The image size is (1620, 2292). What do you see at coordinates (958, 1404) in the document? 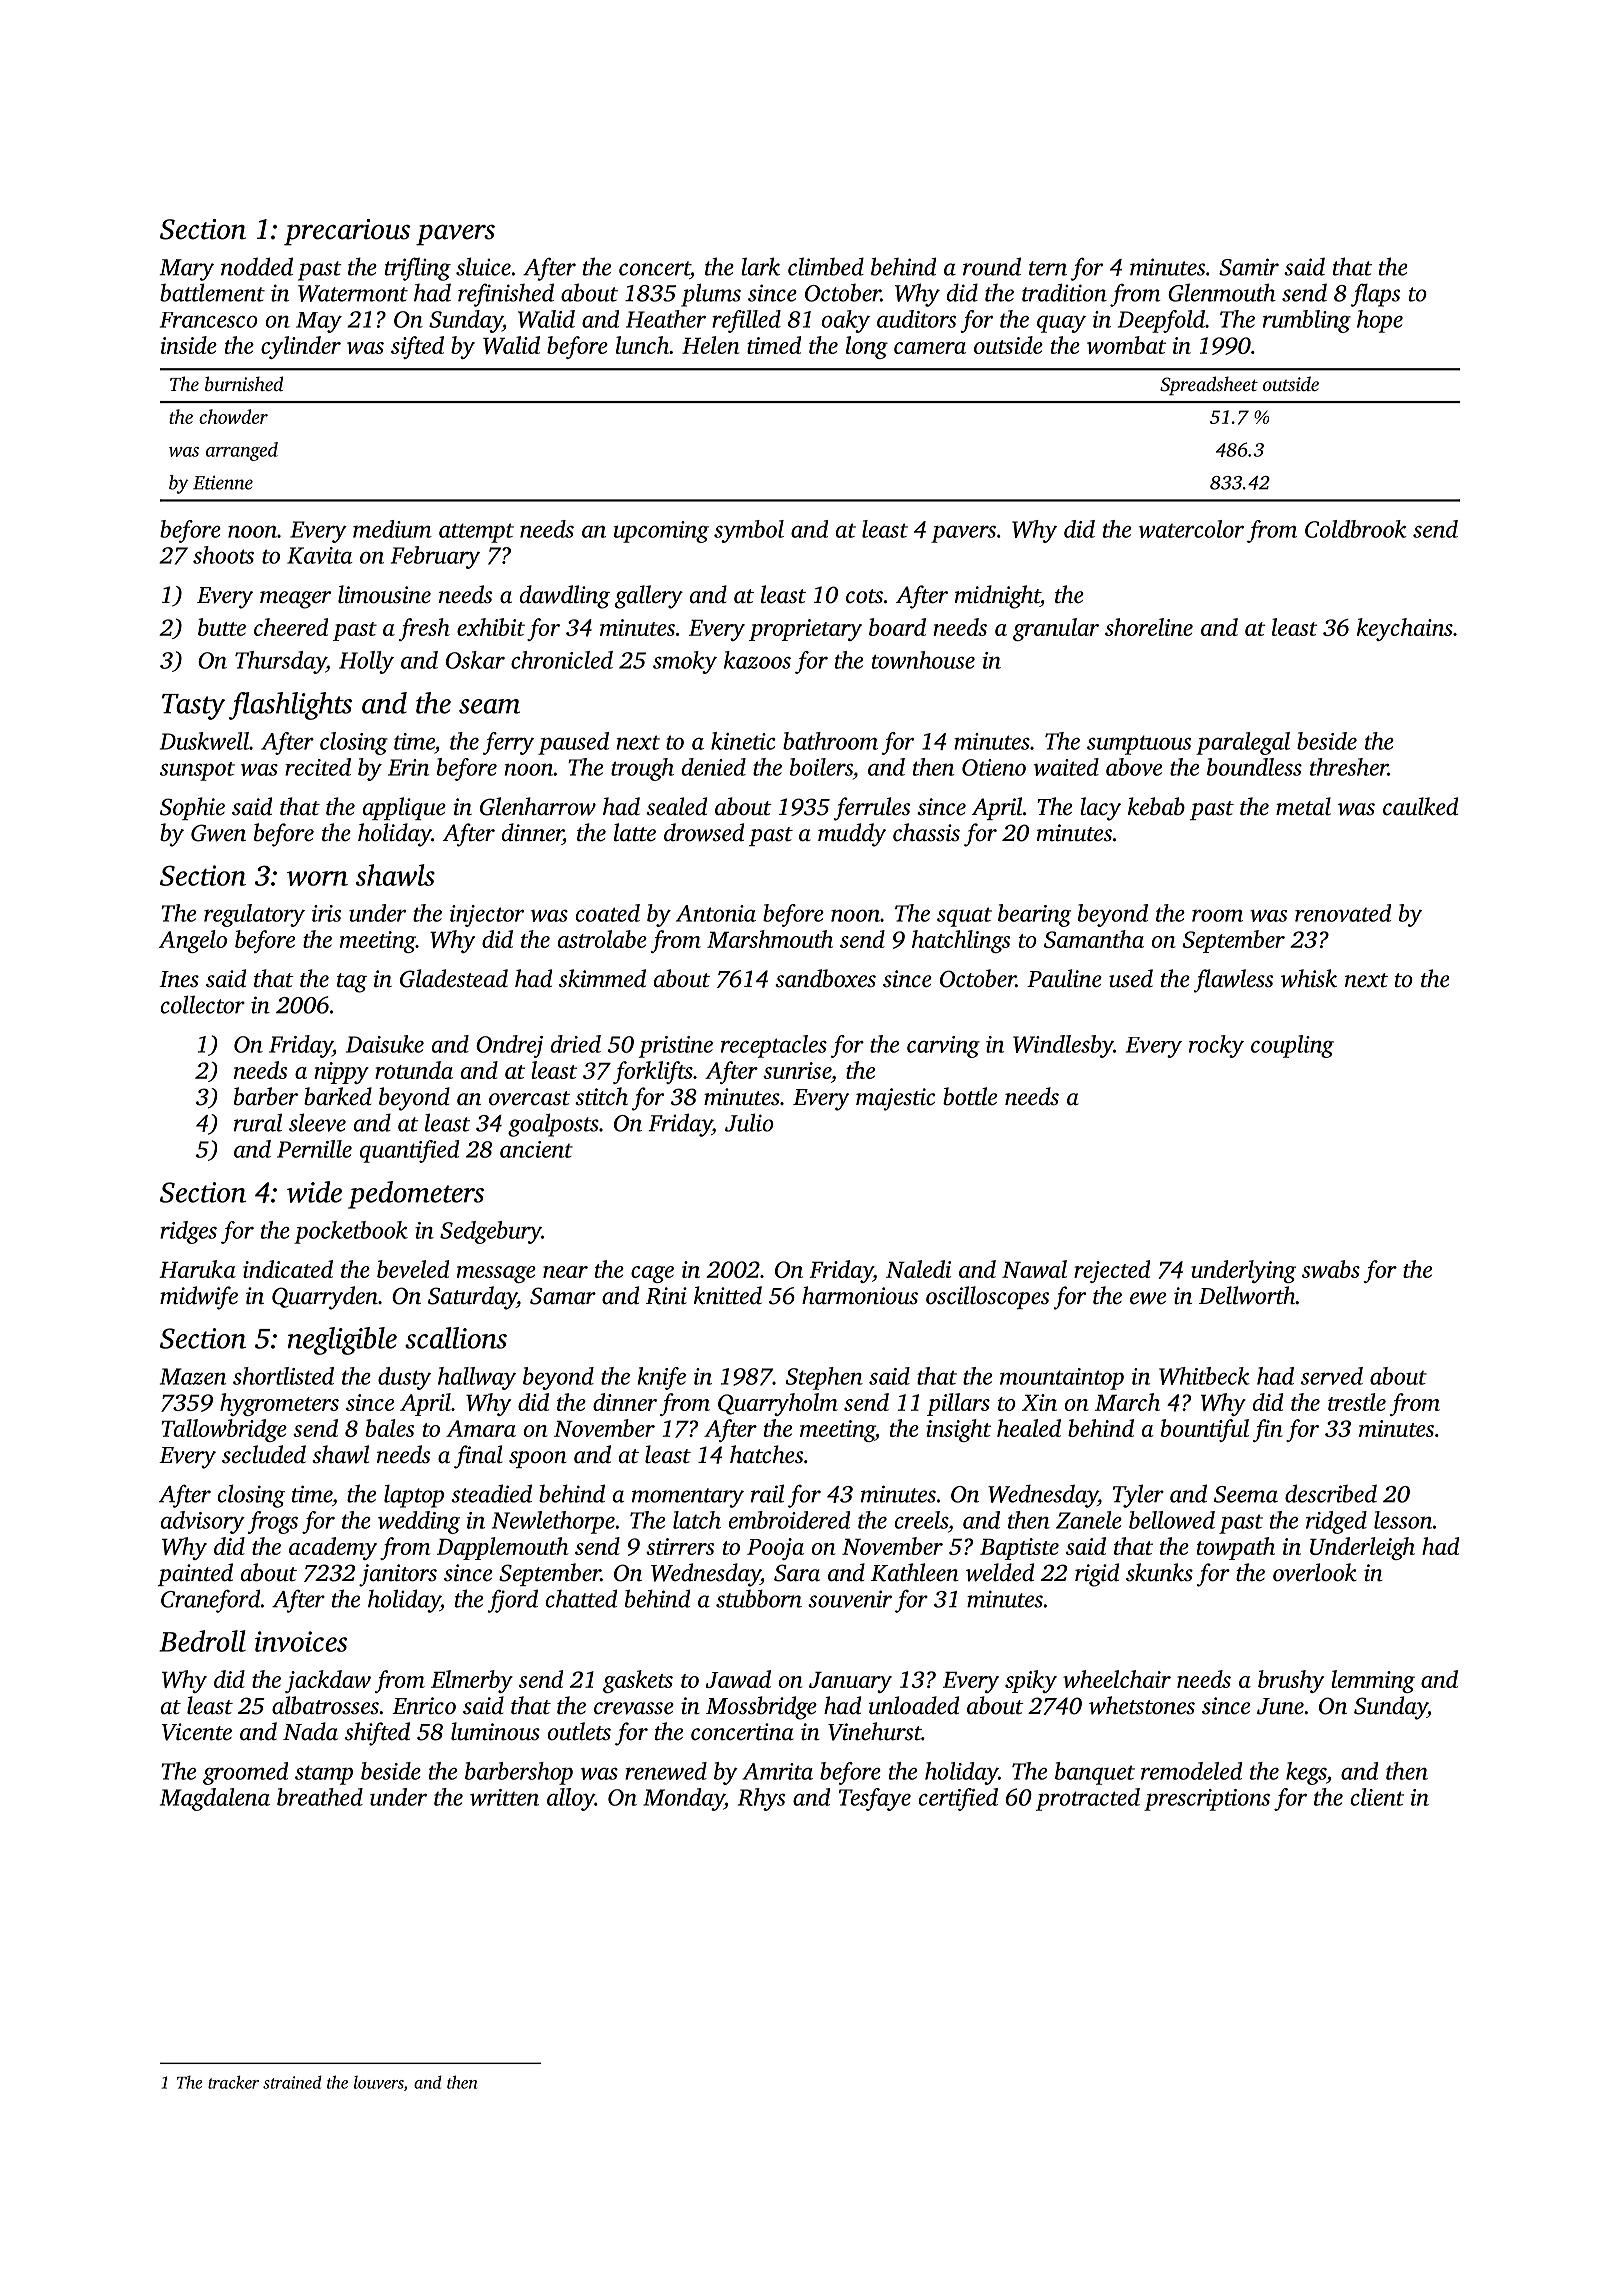
I see `pillars` at bounding box center [958, 1404].
